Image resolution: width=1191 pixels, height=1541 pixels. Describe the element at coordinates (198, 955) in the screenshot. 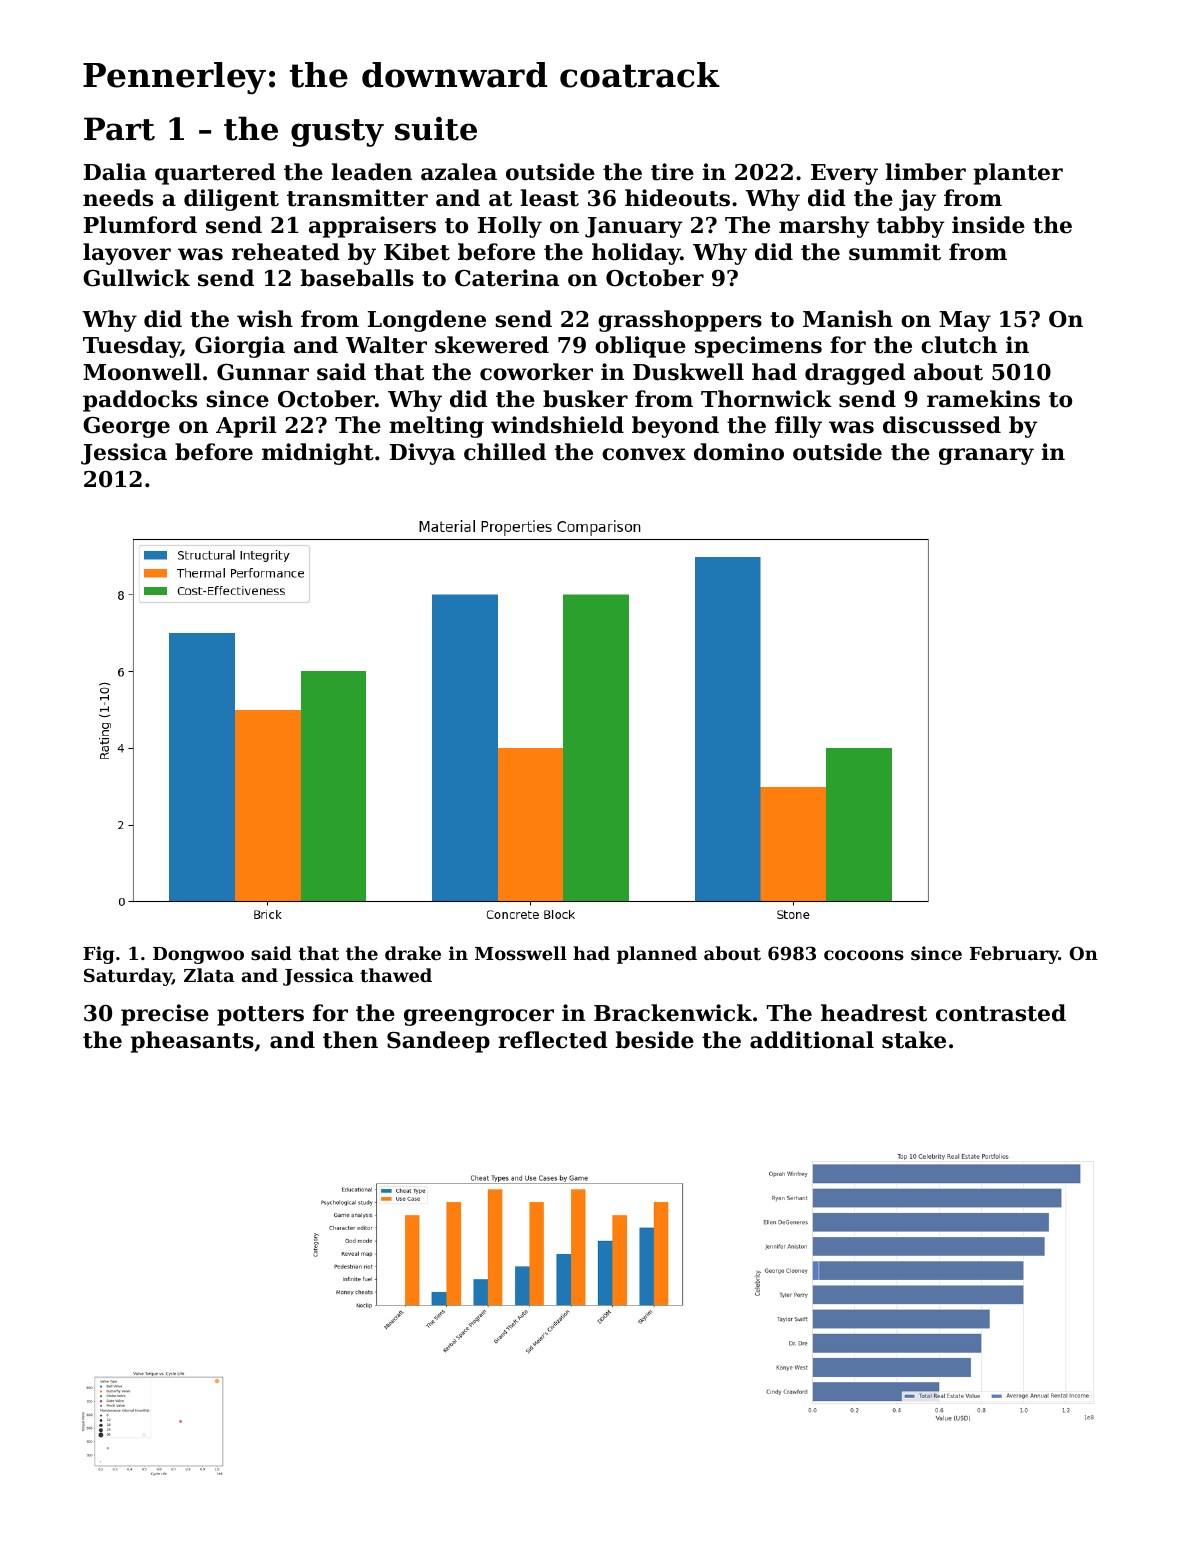

I see `Dongwoo` at that location.
